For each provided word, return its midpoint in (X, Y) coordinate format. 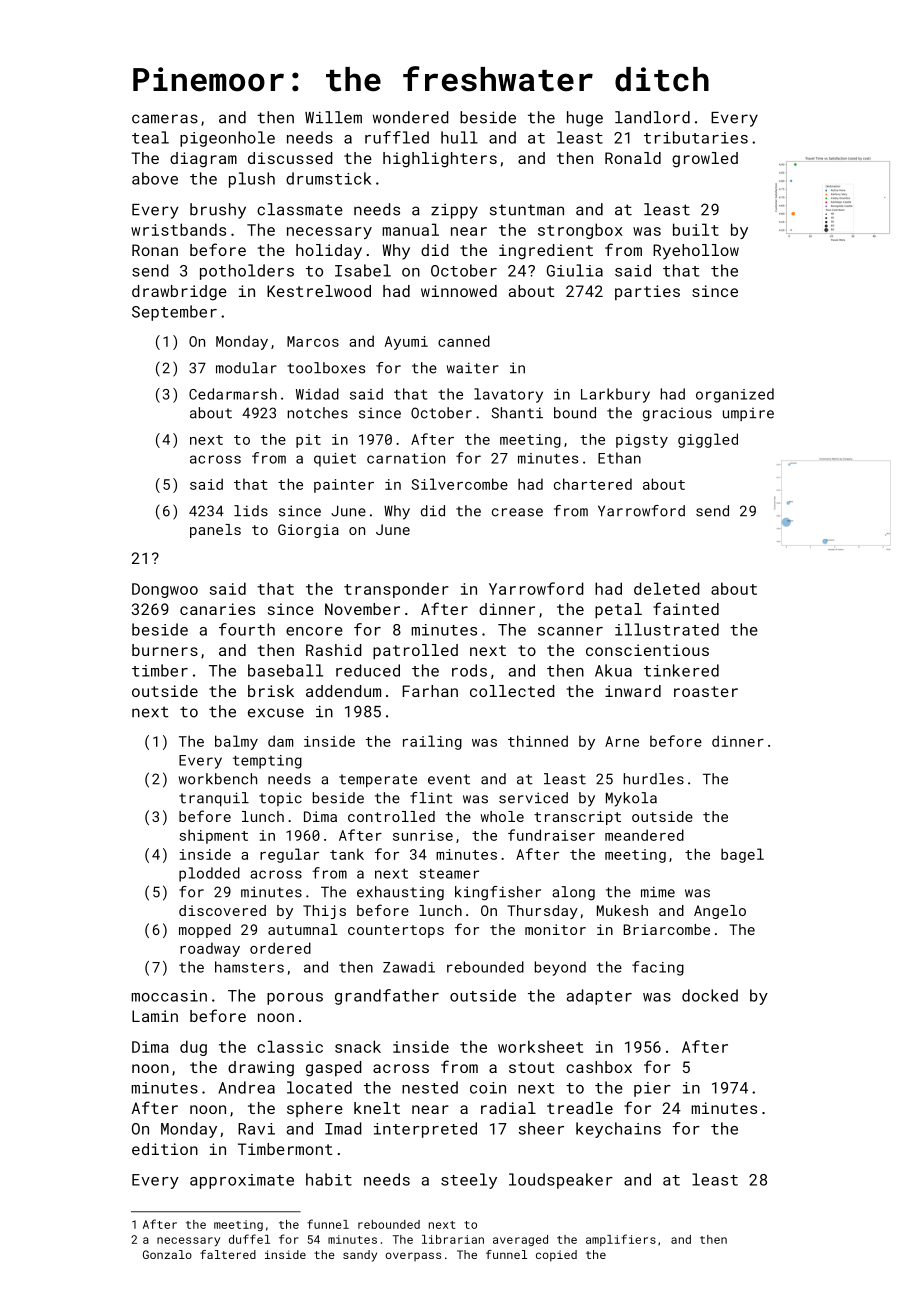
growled (705, 160)
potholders (247, 272)
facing (658, 968)
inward (633, 691)
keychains (618, 1130)
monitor (555, 929)
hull (459, 137)
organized (735, 395)
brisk (271, 691)
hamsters (249, 967)
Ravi (256, 1129)
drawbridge (179, 293)
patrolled (415, 652)
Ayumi (406, 343)
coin (488, 1088)
